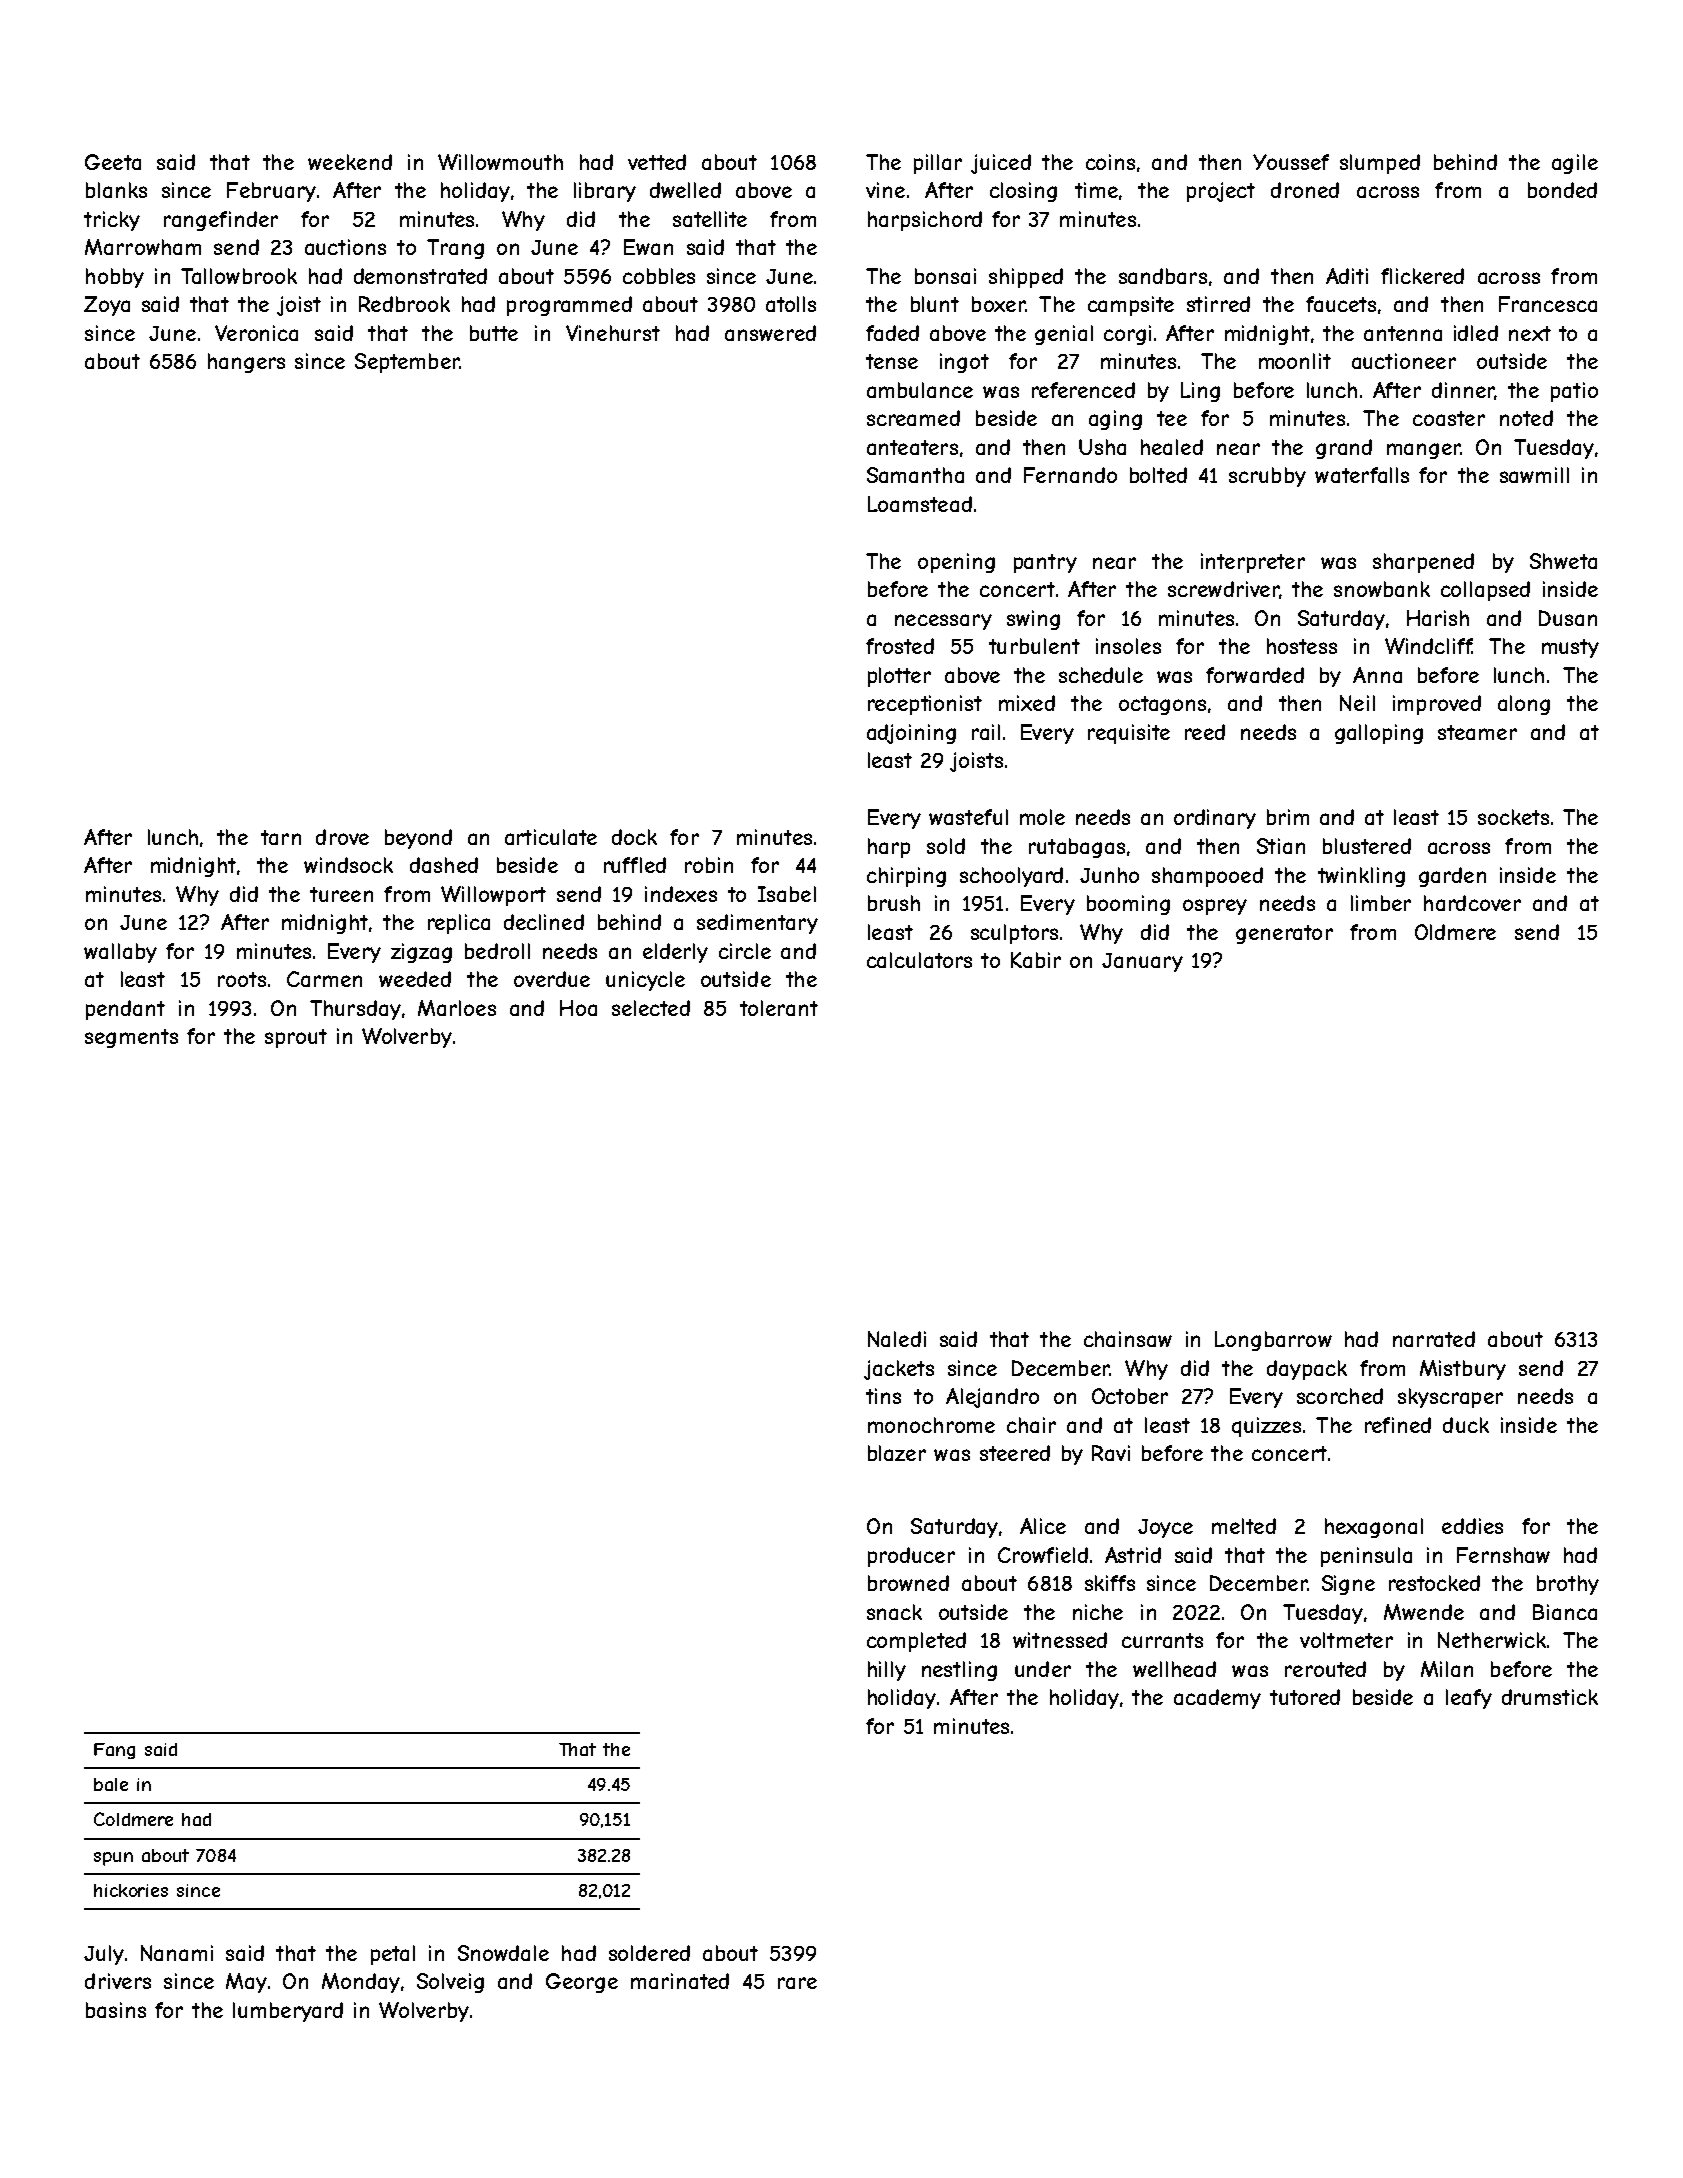 The image size is (1683, 2178). Describe the element at coordinates (1036, 960) in the page. I see `Kabir` at that location.
